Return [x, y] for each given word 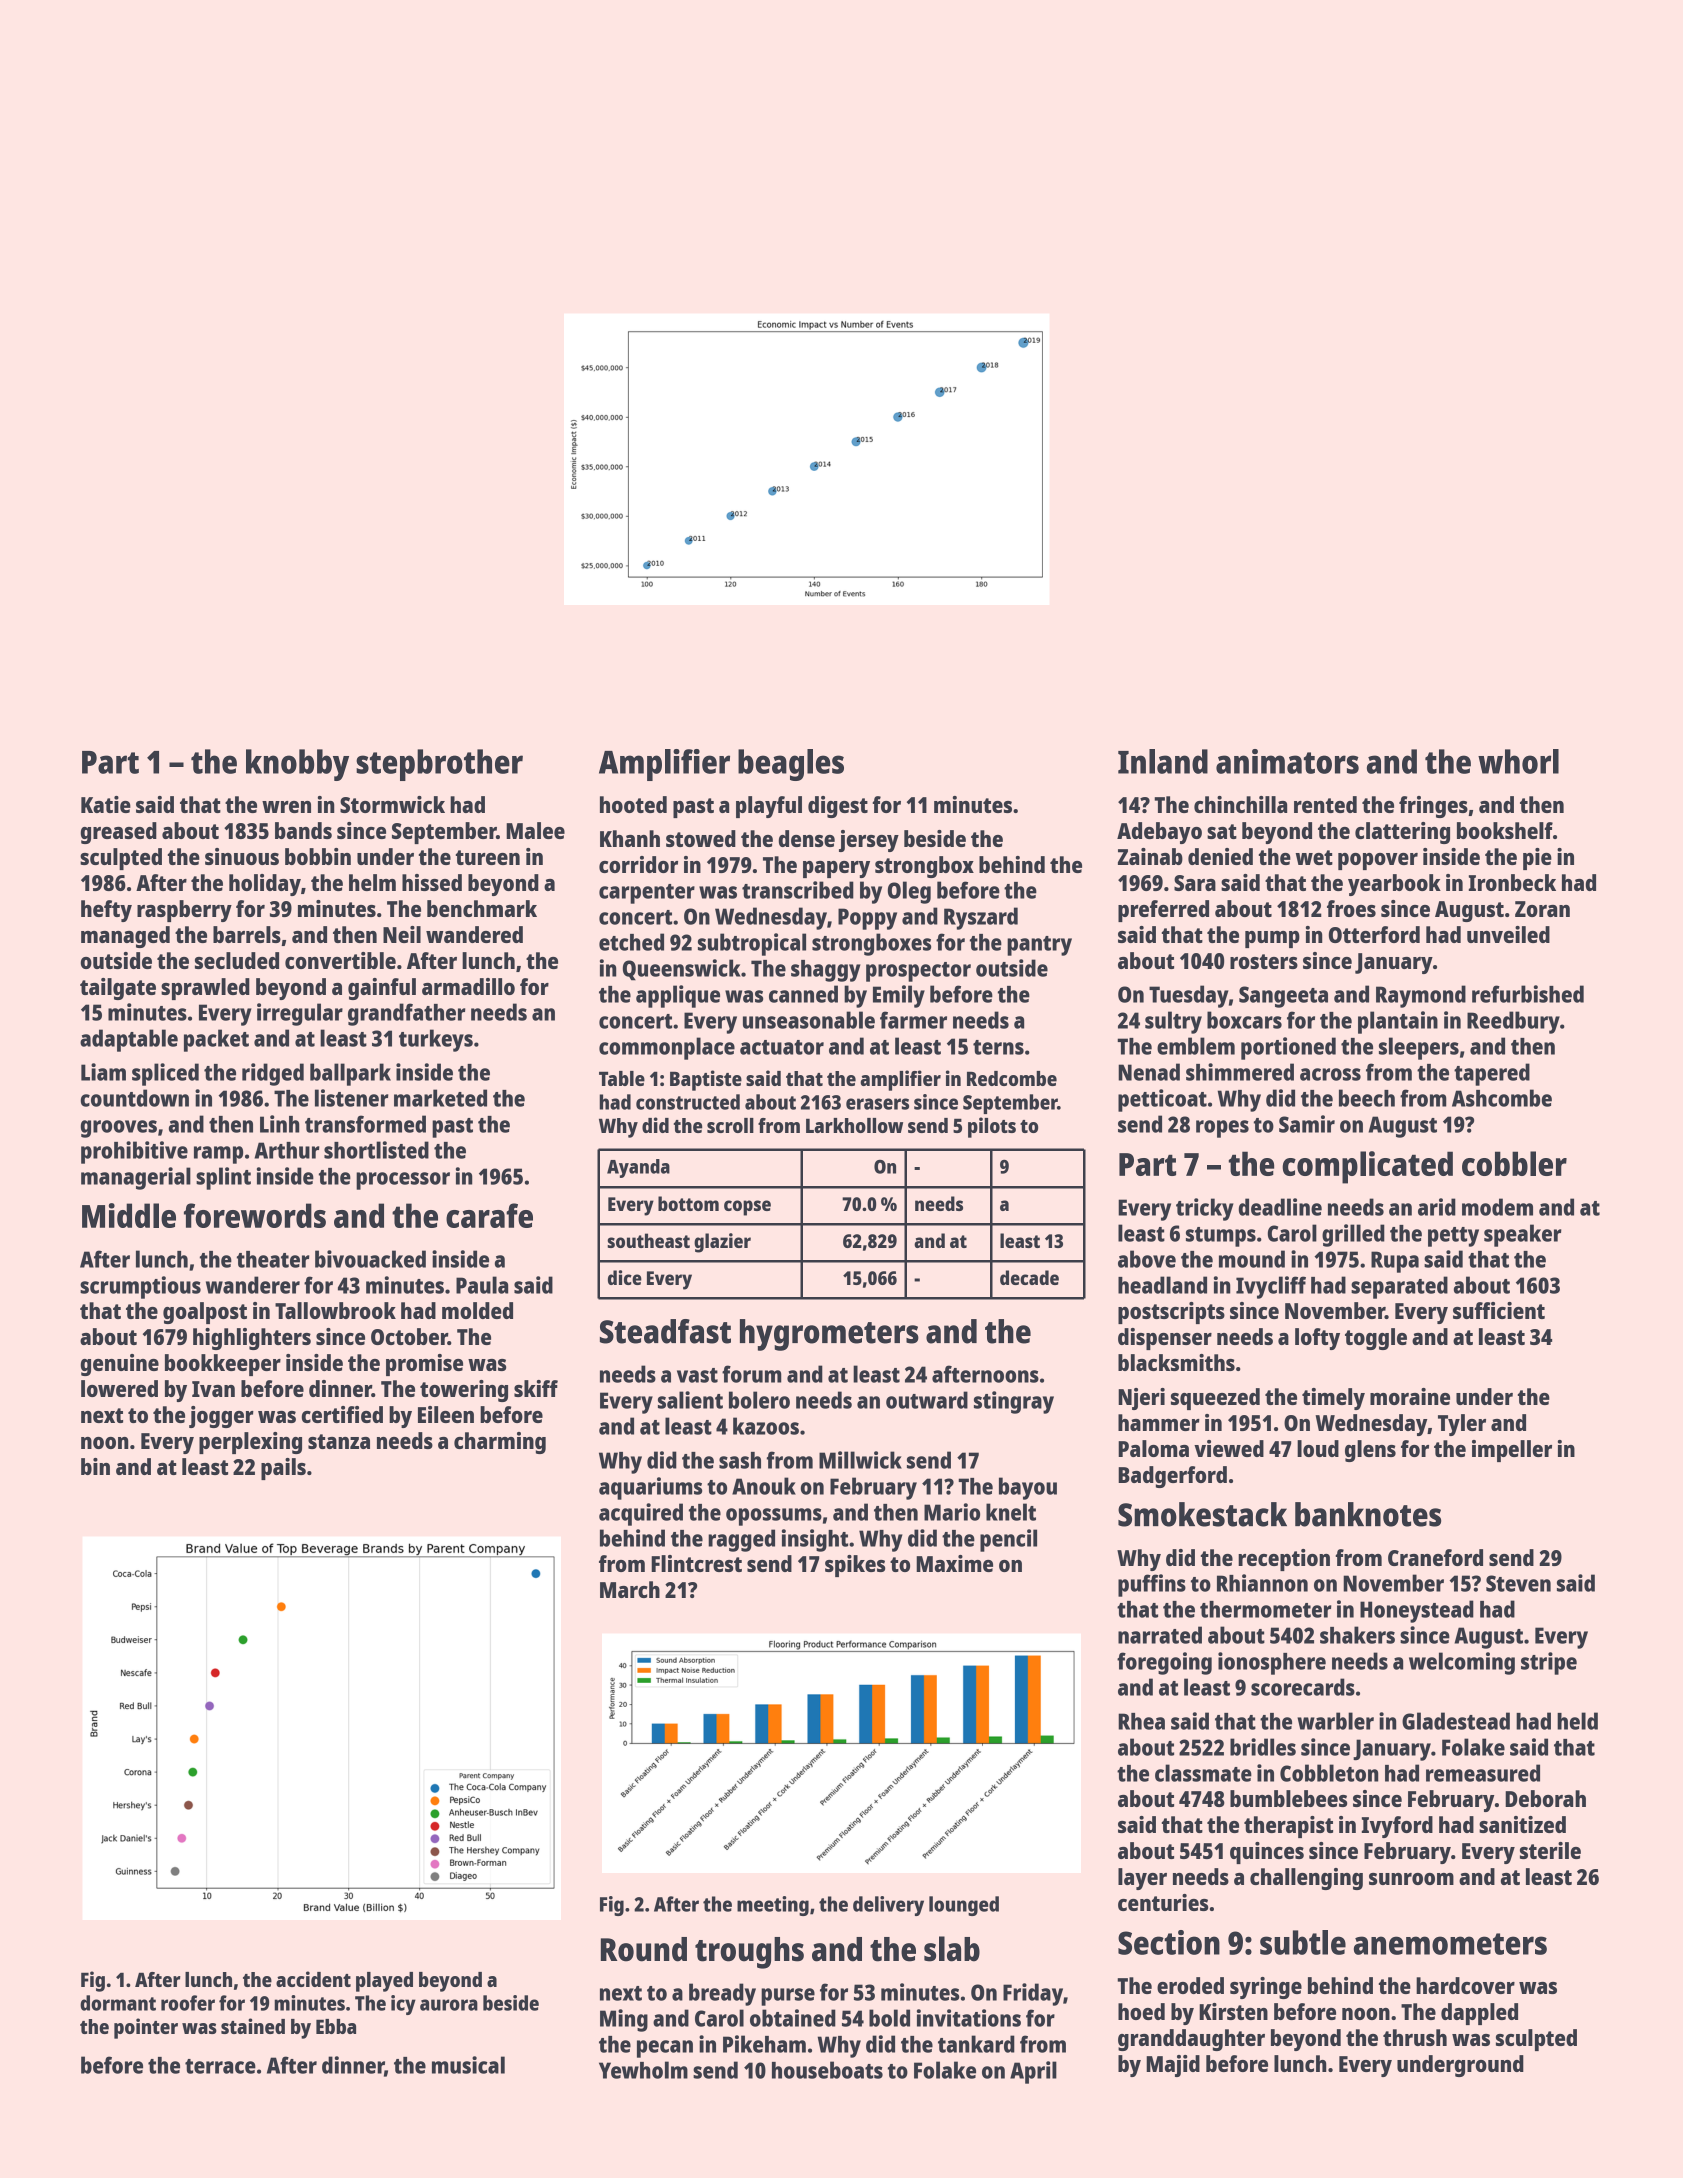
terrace [220, 2066]
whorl [1518, 761]
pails [283, 1469]
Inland [1163, 761]
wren [286, 807]
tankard [976, 2044]
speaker [1523, 1235]
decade [1029, 1277]
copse [747, 1208]
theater [273, 1259]
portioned [1288, 1048]
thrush [1415, 2037]
